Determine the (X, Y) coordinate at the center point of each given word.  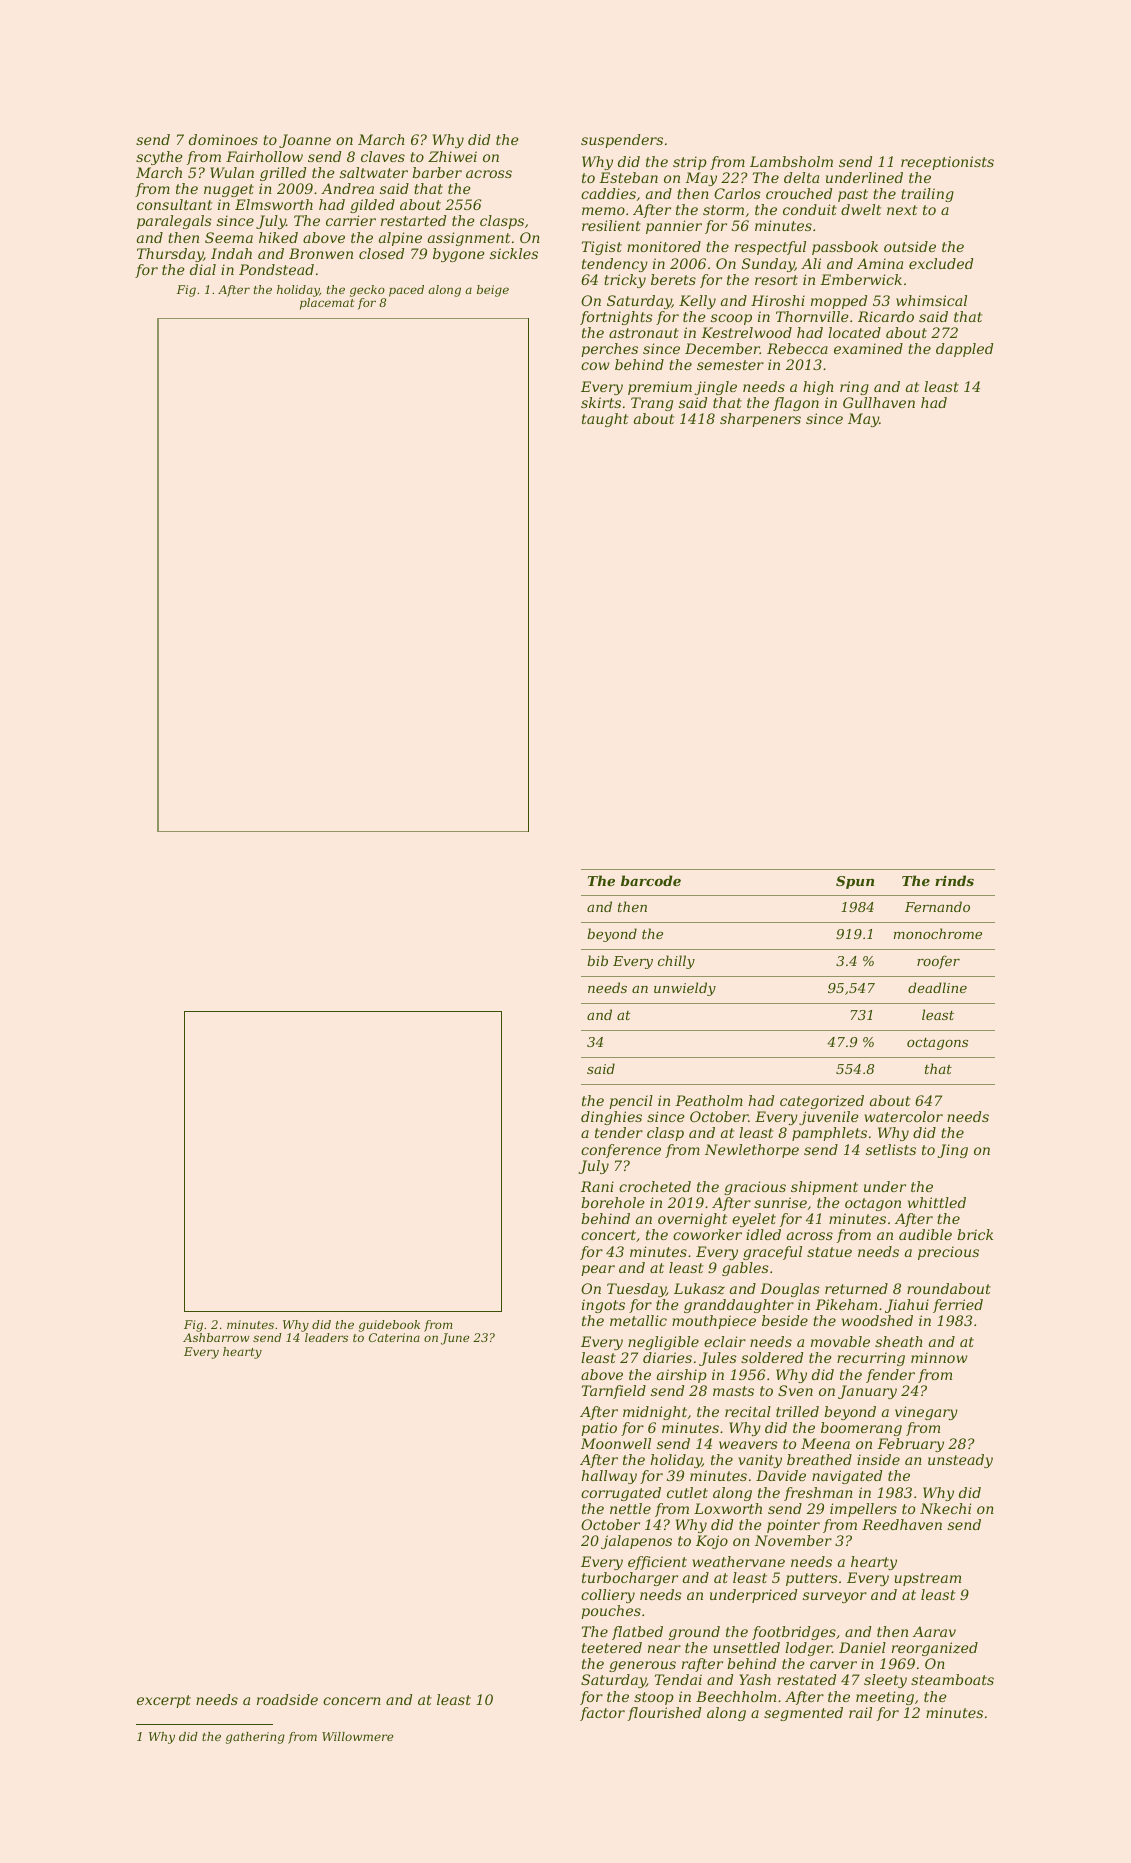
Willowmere (358, 1736)
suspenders (622, 141)
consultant (174, 204)
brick (975, 1234)
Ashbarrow (216, 1337)
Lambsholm (791, 161)
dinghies (611, 1118)
